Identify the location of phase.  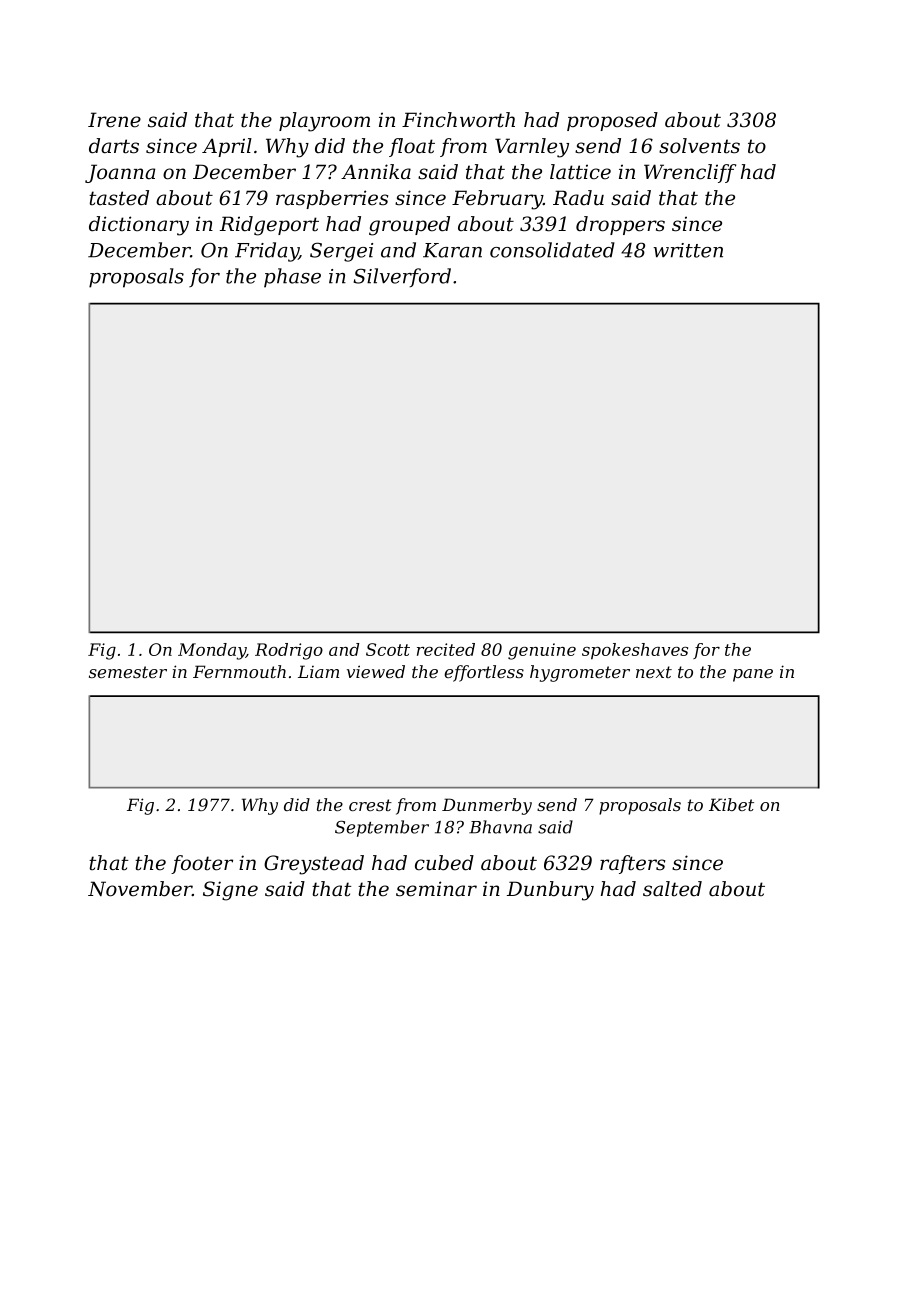
(292, 278).
